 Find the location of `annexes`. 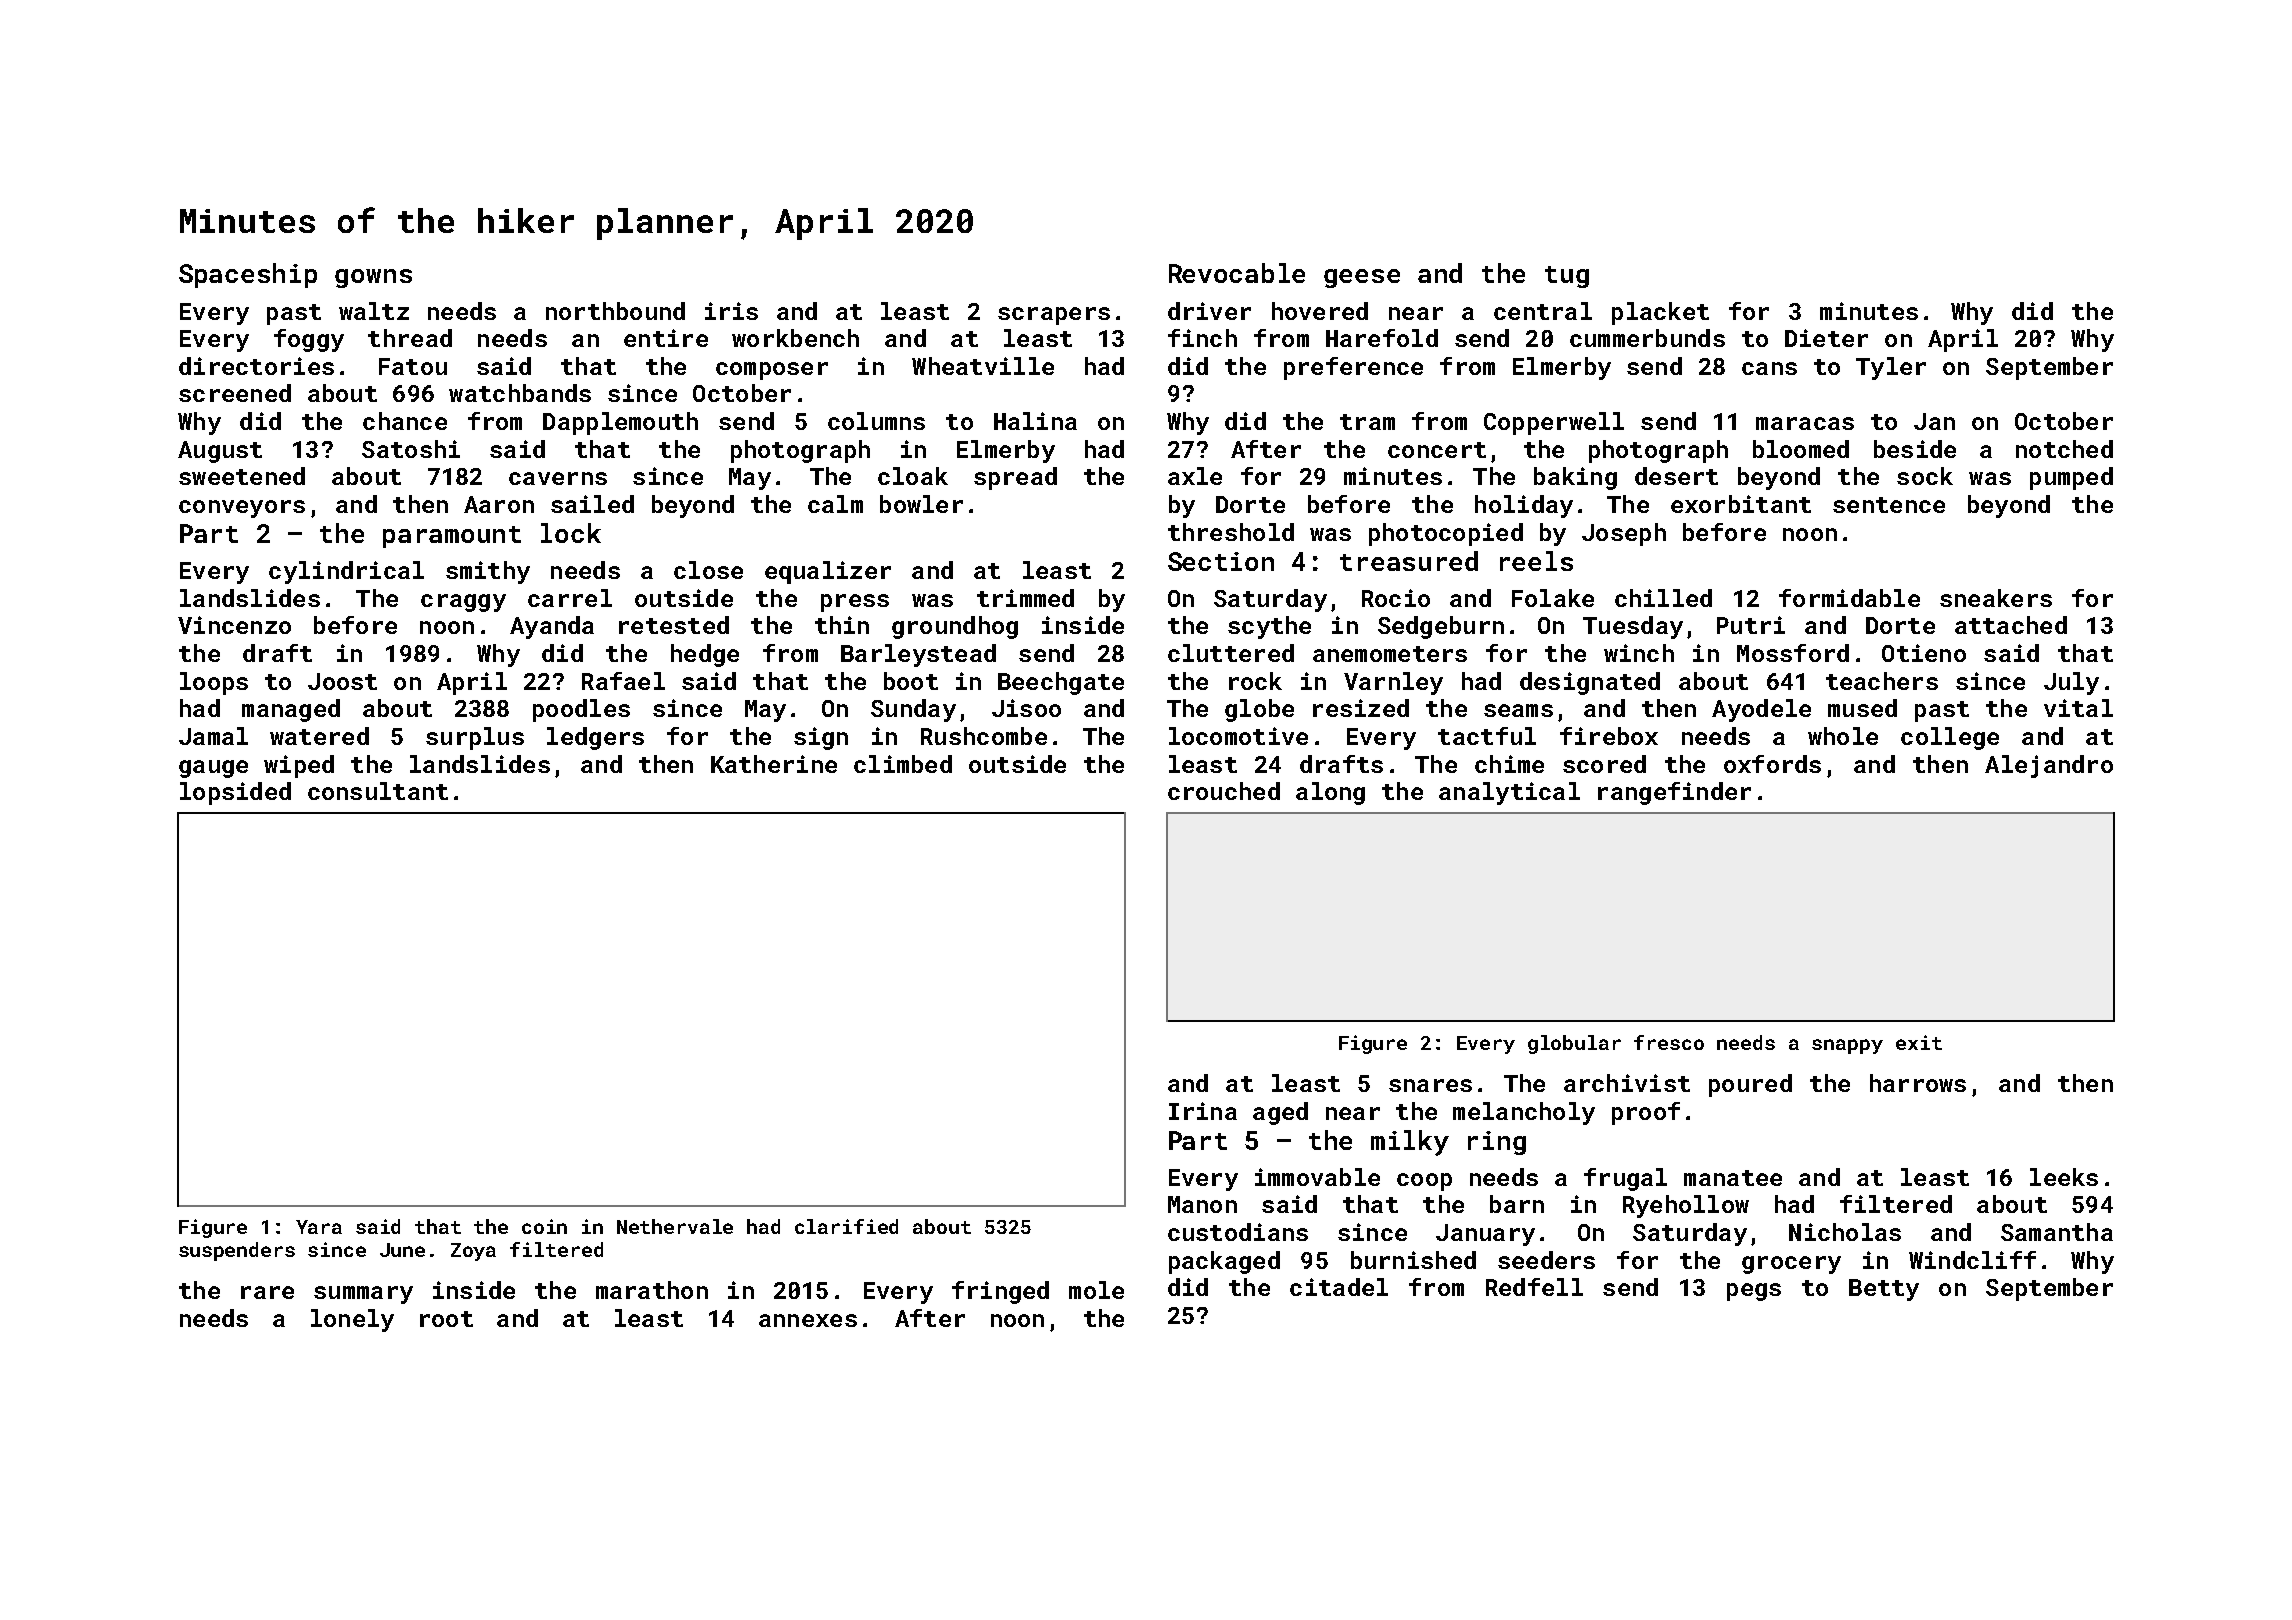

annexes is located at coordinates (808, 1320).
